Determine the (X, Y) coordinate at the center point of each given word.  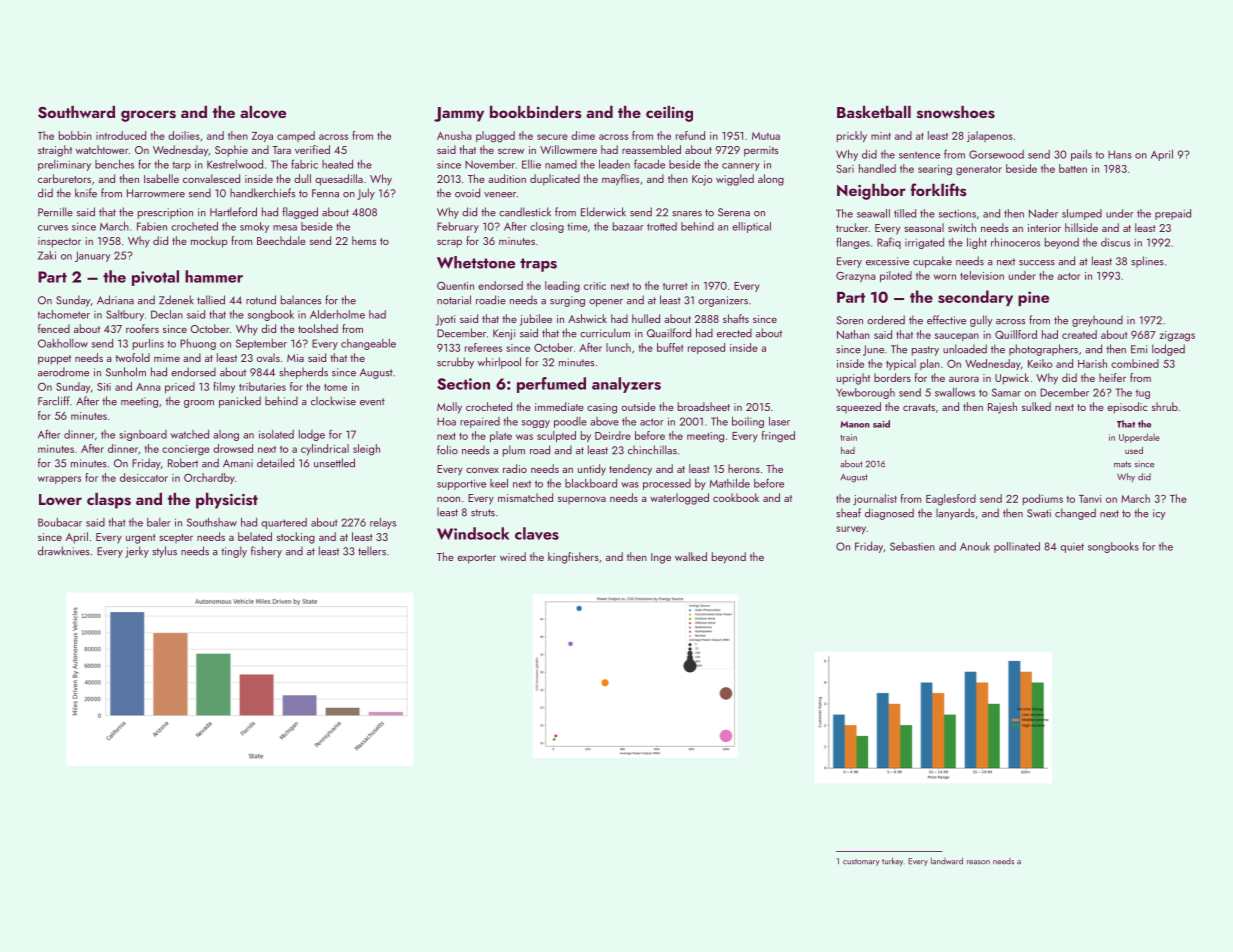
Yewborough (865, 393)
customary (861, 862)
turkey (892, 861)
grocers (148, 116)
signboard (143, 435)
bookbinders (535, 112)
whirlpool (499, 363)
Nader (1043, 213)
